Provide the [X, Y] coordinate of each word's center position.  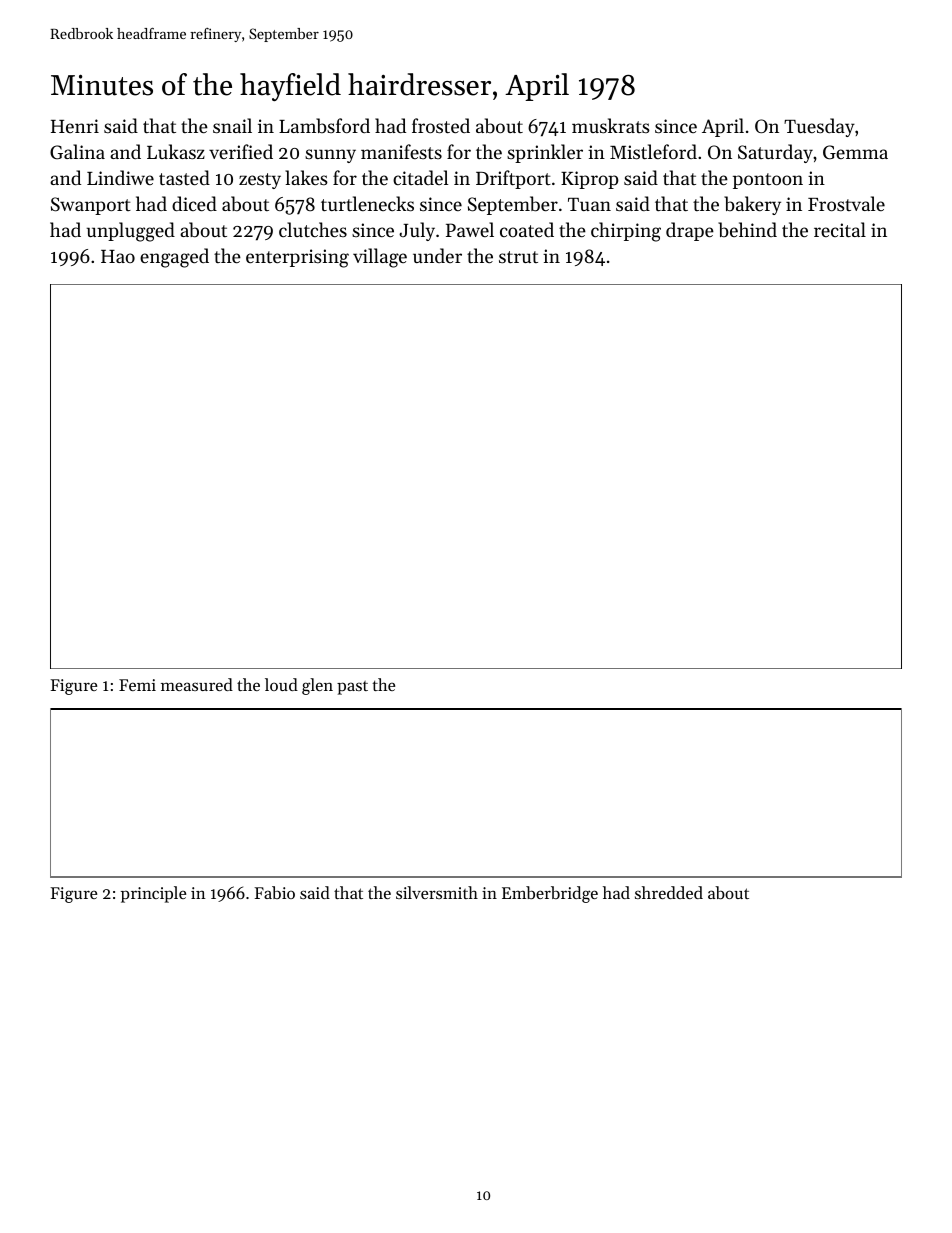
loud [281, 684]
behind [747, 229]
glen [317, 686]
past [352, 688]
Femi [137, 685]
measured [197, 684]
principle [153, 894]
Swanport [91, 206]
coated [527, 229]
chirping [626, 232]
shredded [669, 892]
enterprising [297, 258]
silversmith [437, 892]
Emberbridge [550, 894]
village [380, 258]
